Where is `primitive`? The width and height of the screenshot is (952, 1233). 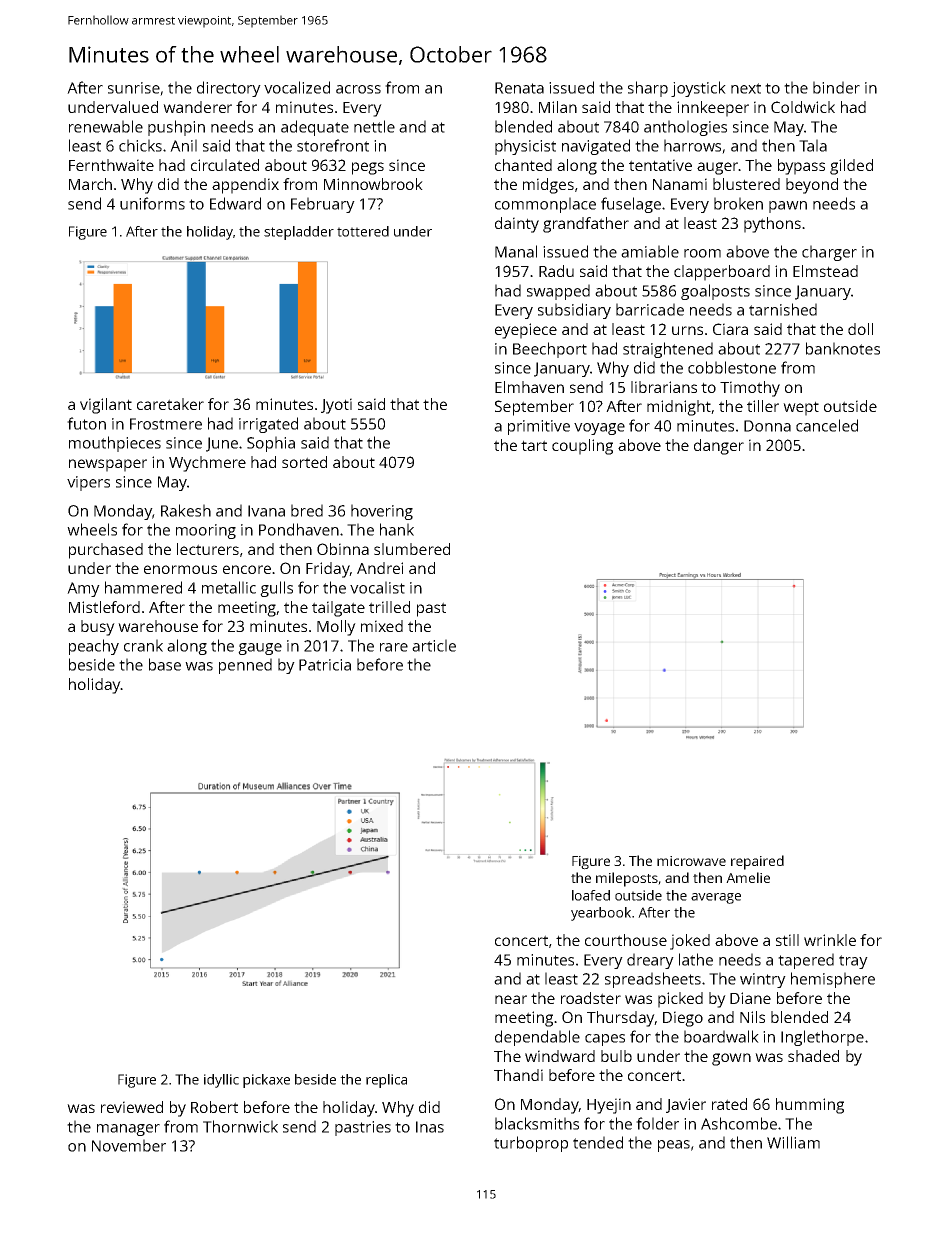 primitive is located at coordinates (539, 427).
